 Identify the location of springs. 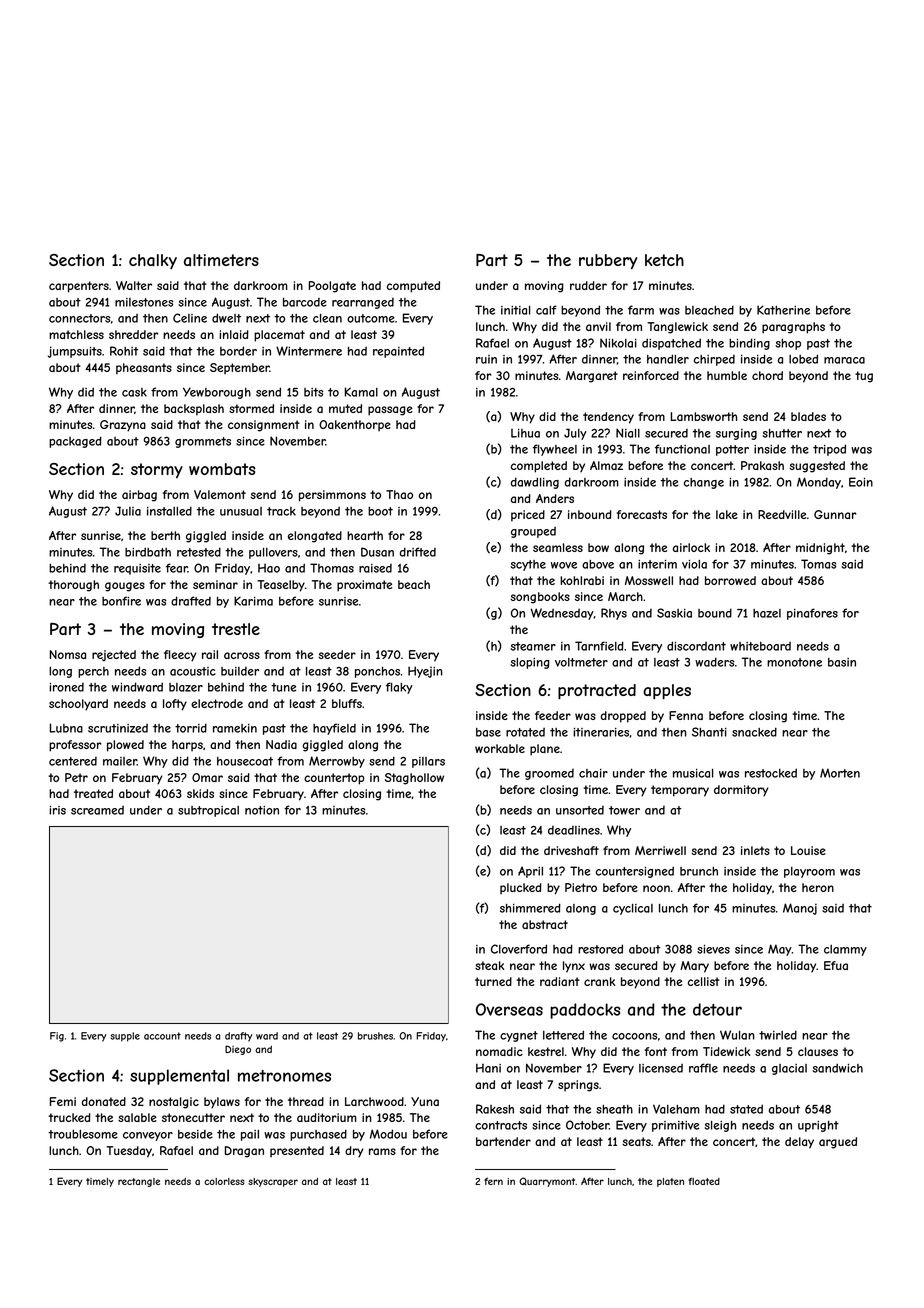
(578, 1086).
